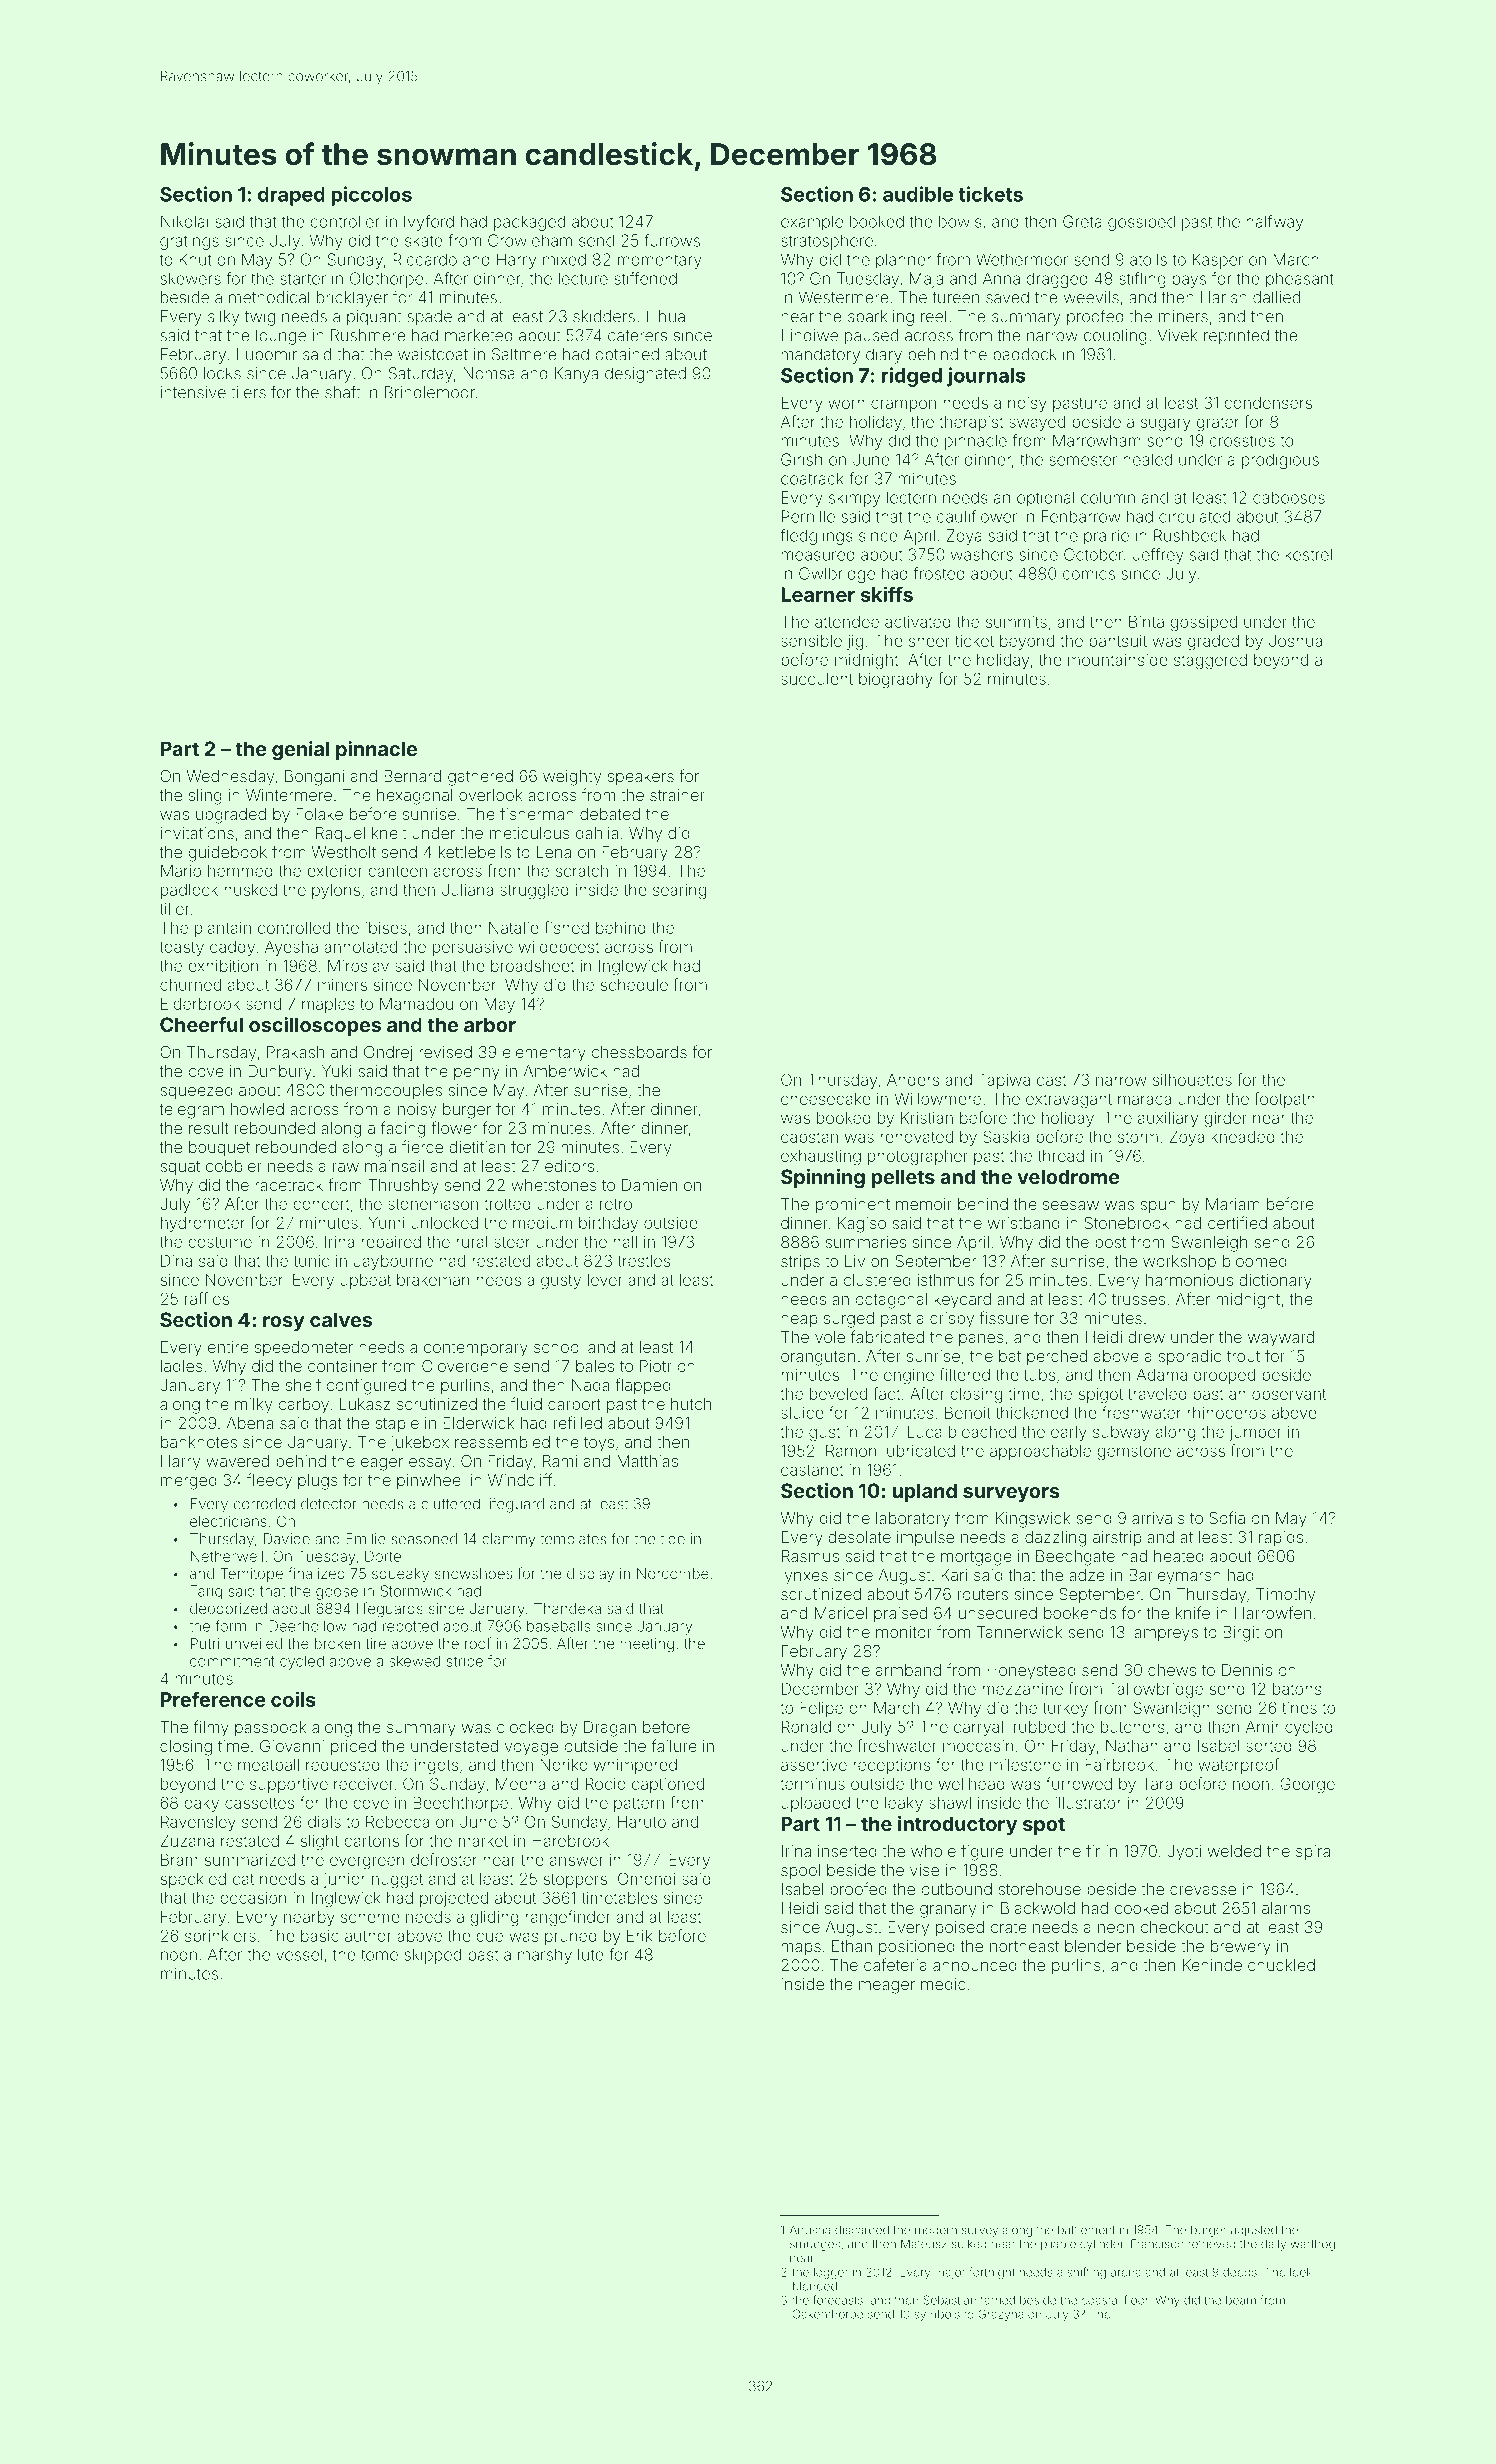  Describe the element at coordinates (1241, 1634) in the document. I see `Birgit` at that location.
